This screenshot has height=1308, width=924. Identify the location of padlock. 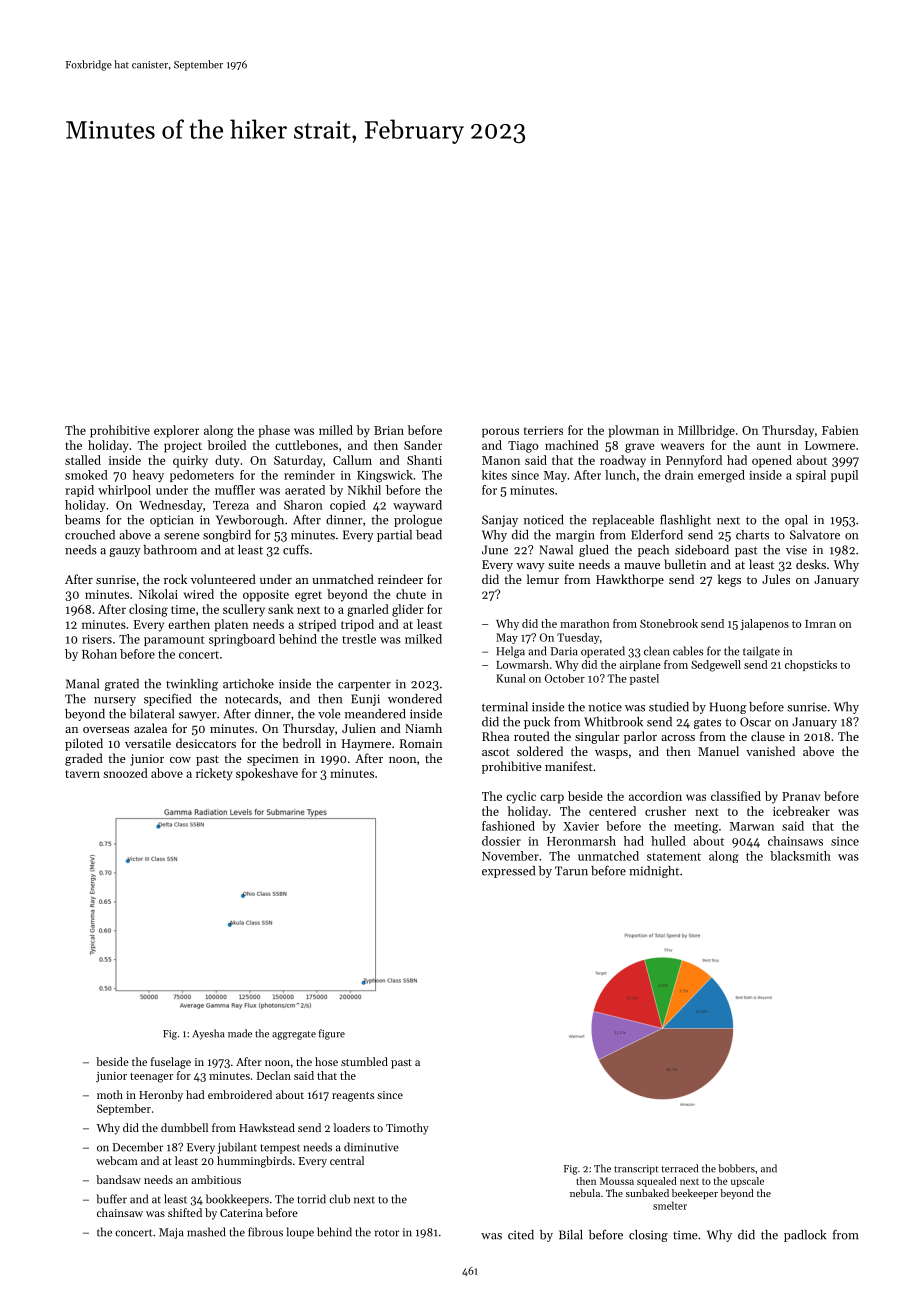
(805, 1236).
